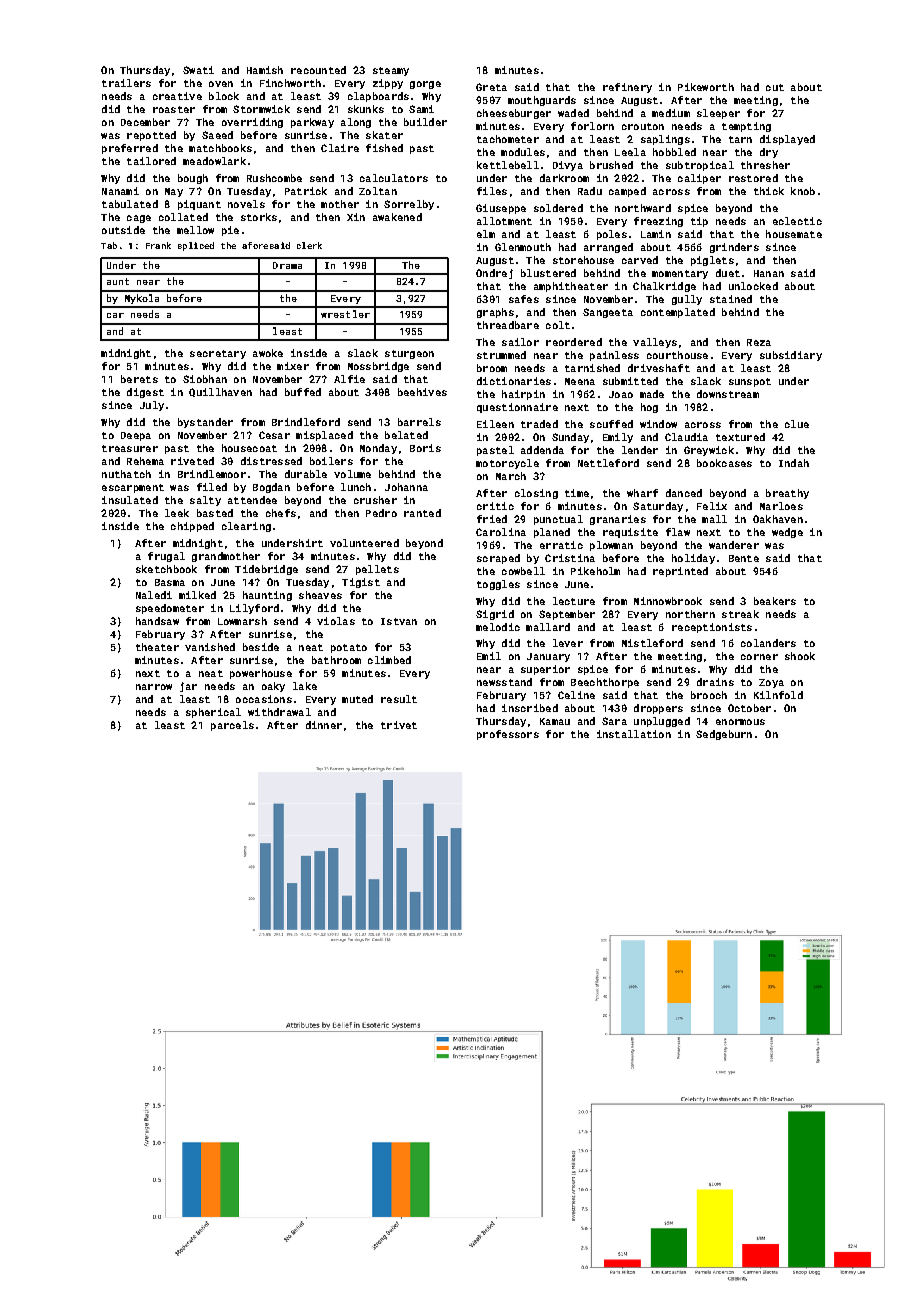 Image resolution: width=924 pixels, height=1308 pixels. Describe the element at coordinates (627, 88) in the document. I see `refinery` at that location.
